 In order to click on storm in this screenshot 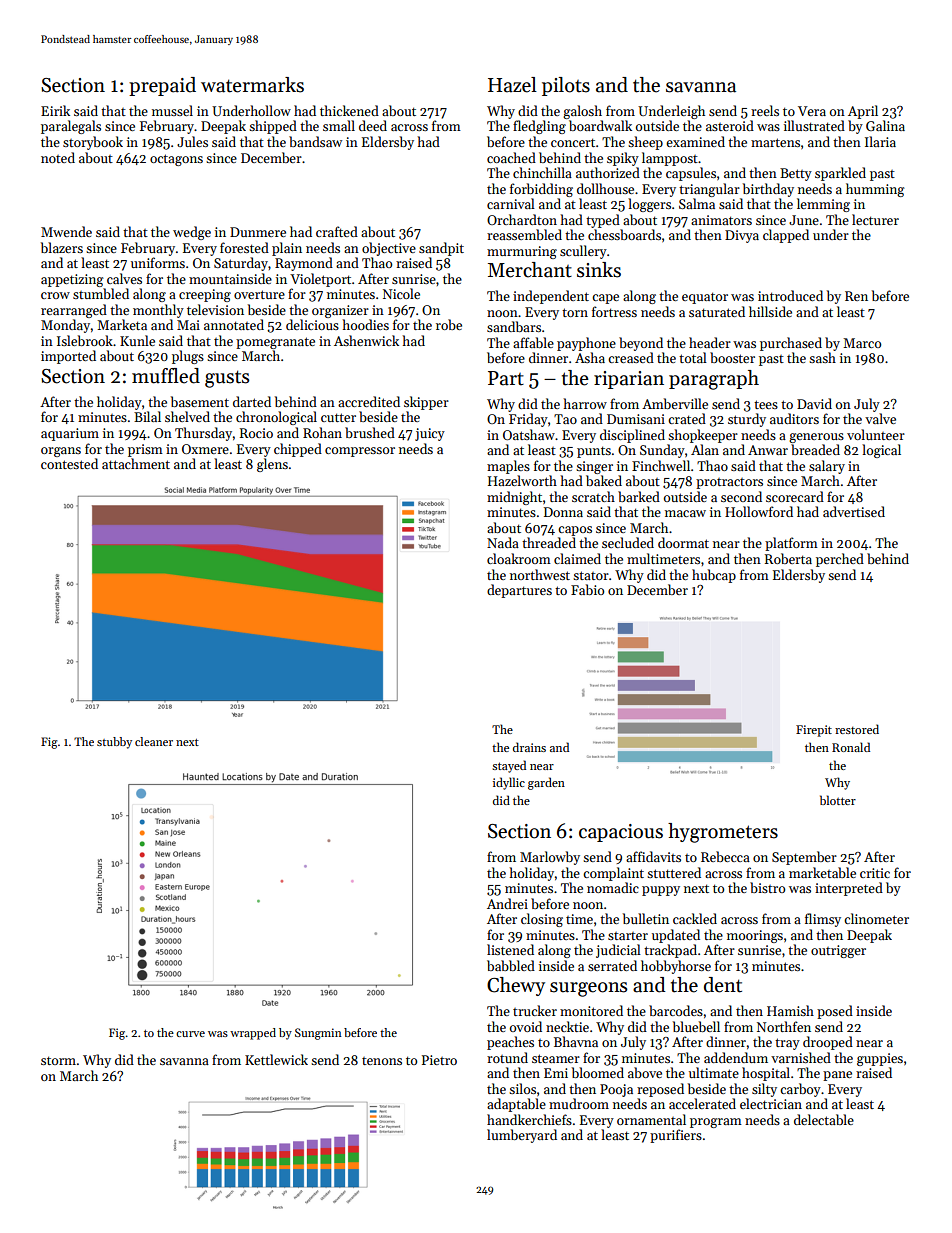, I will do `click(58, 1060)`.
